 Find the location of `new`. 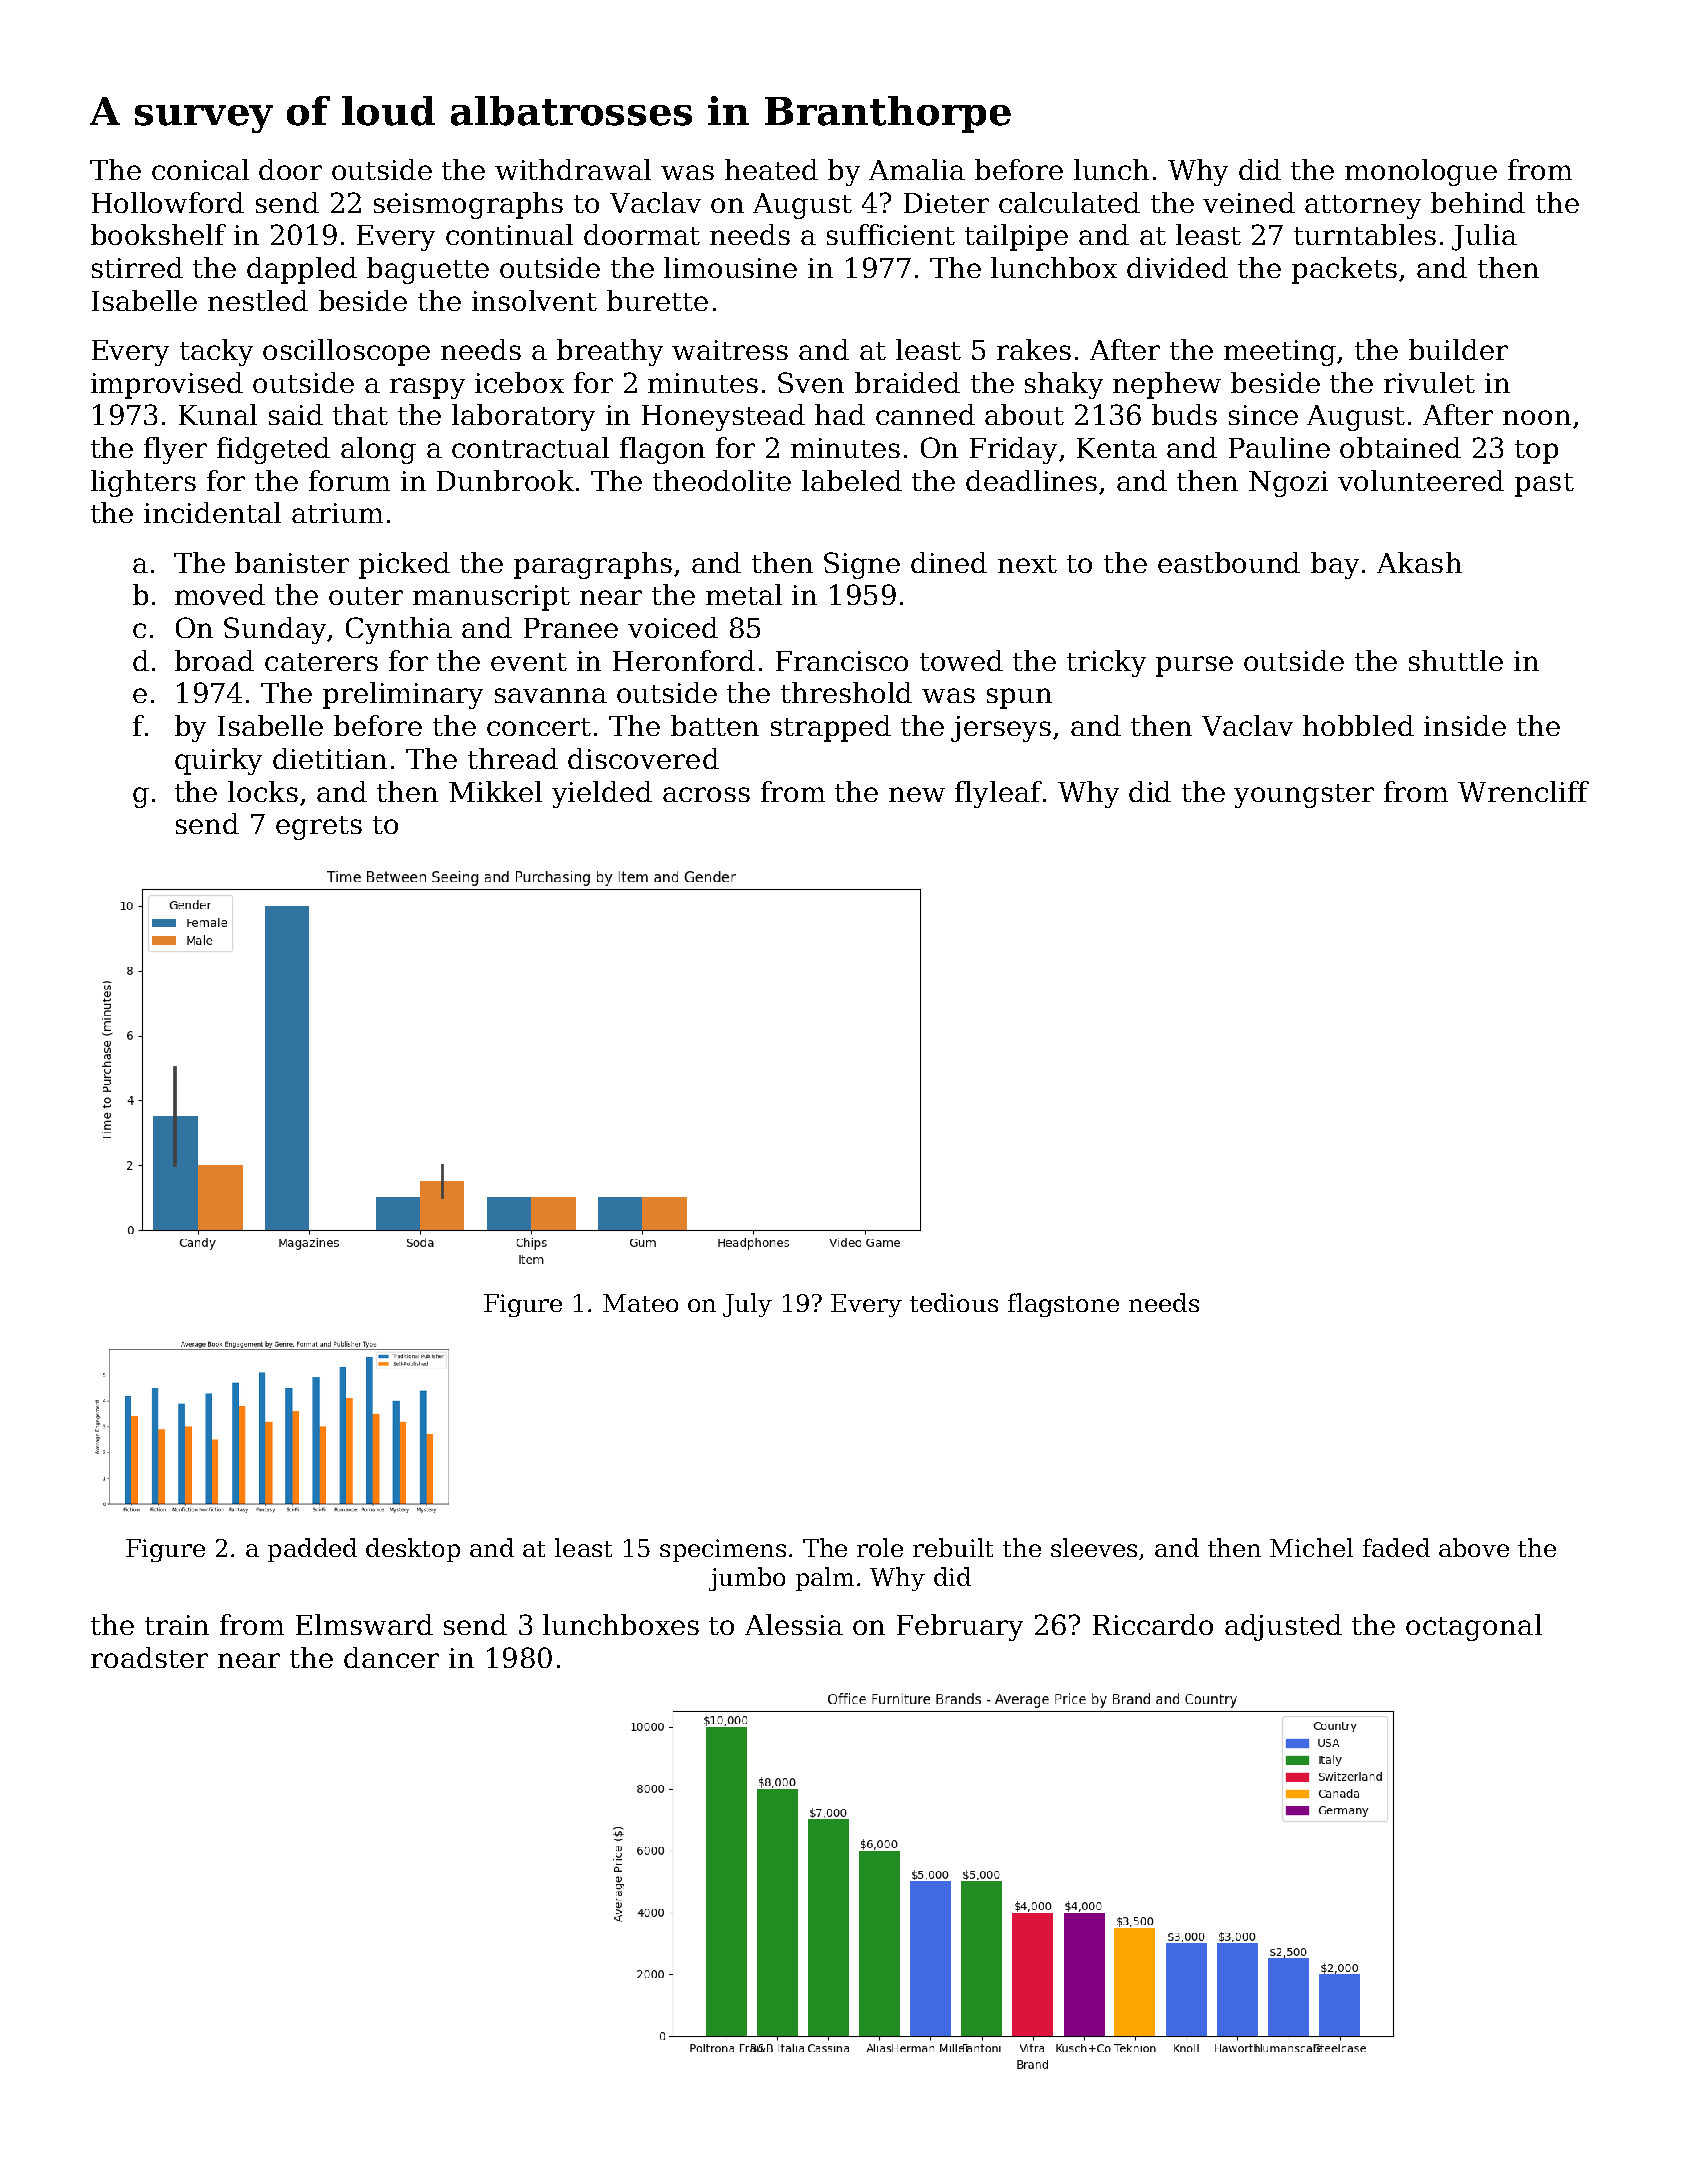

new is located at coordinates (917, 794).
